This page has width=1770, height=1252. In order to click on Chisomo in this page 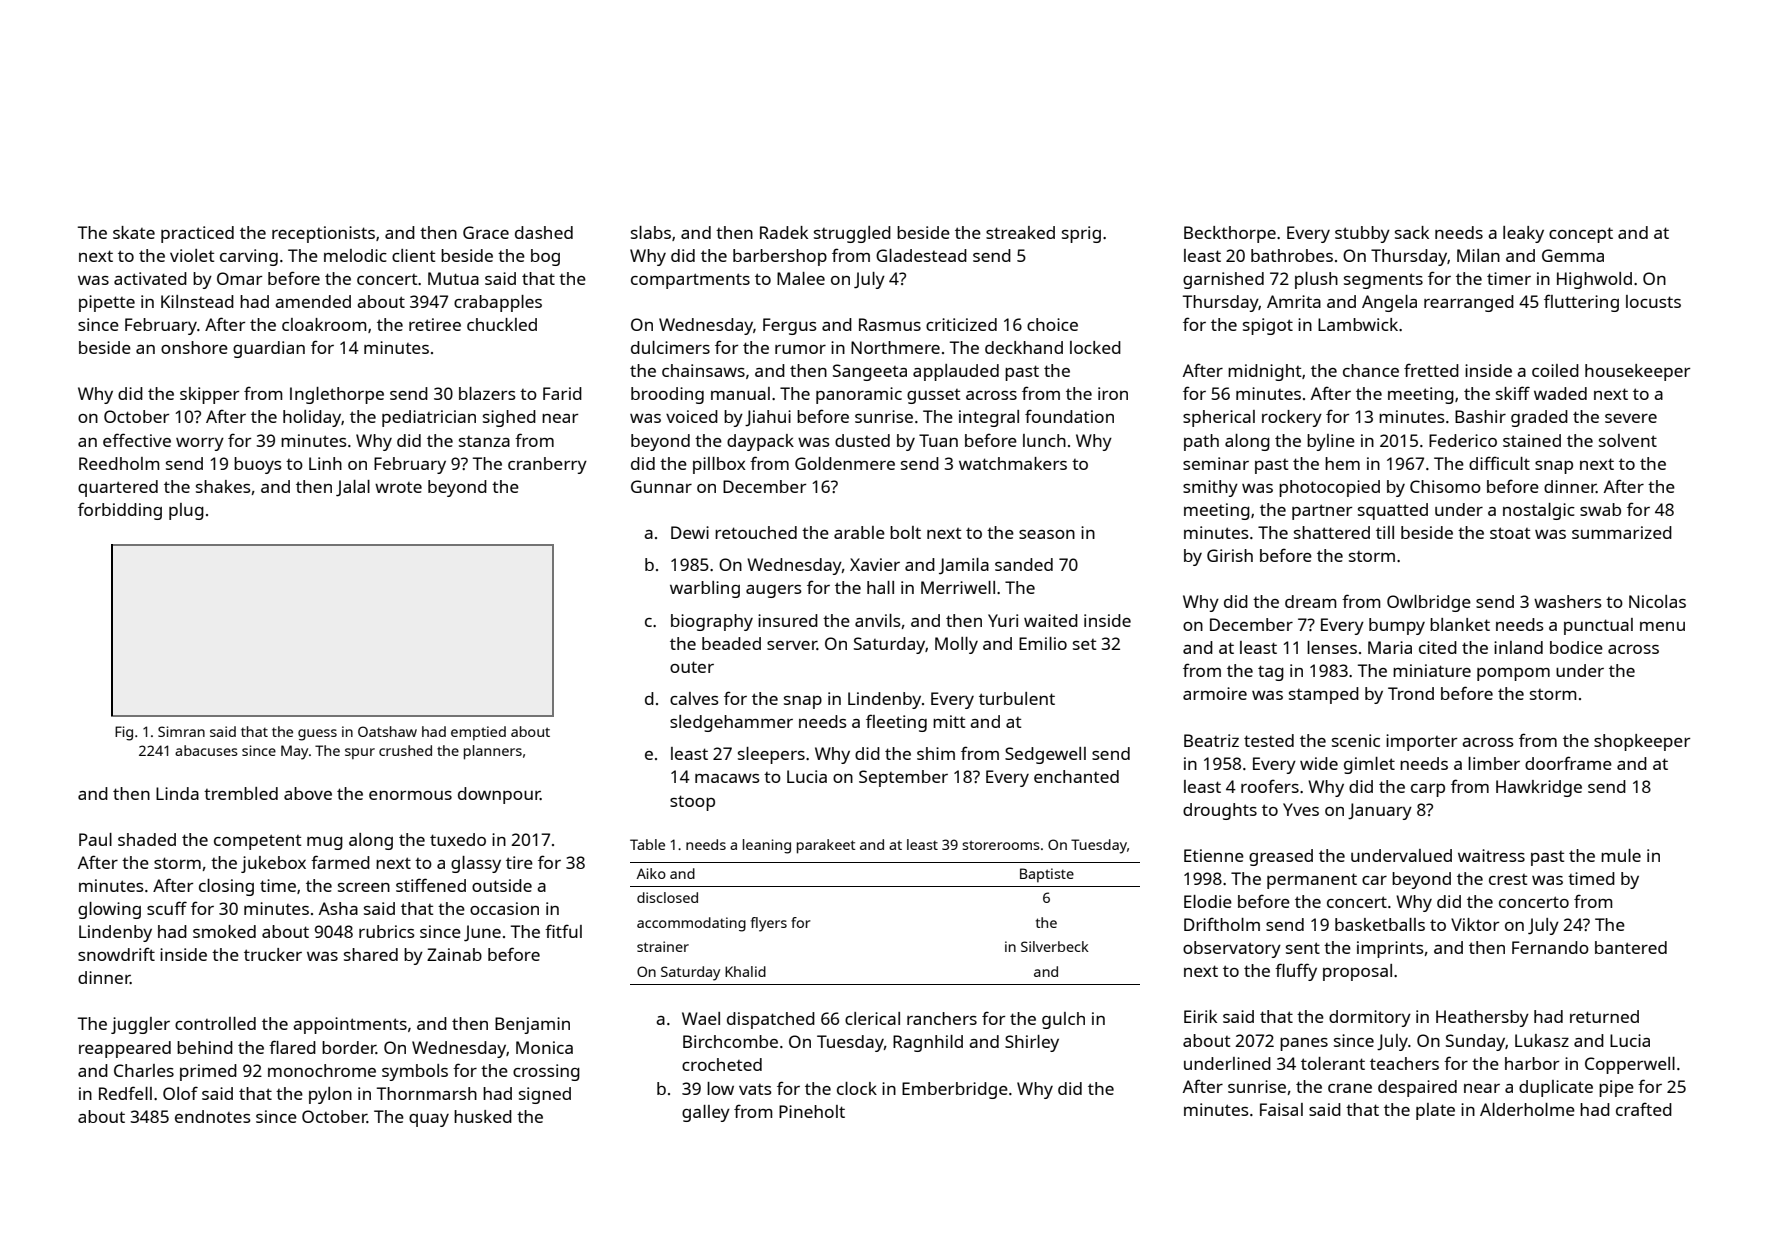, I will do `click(1445, 486)`.
